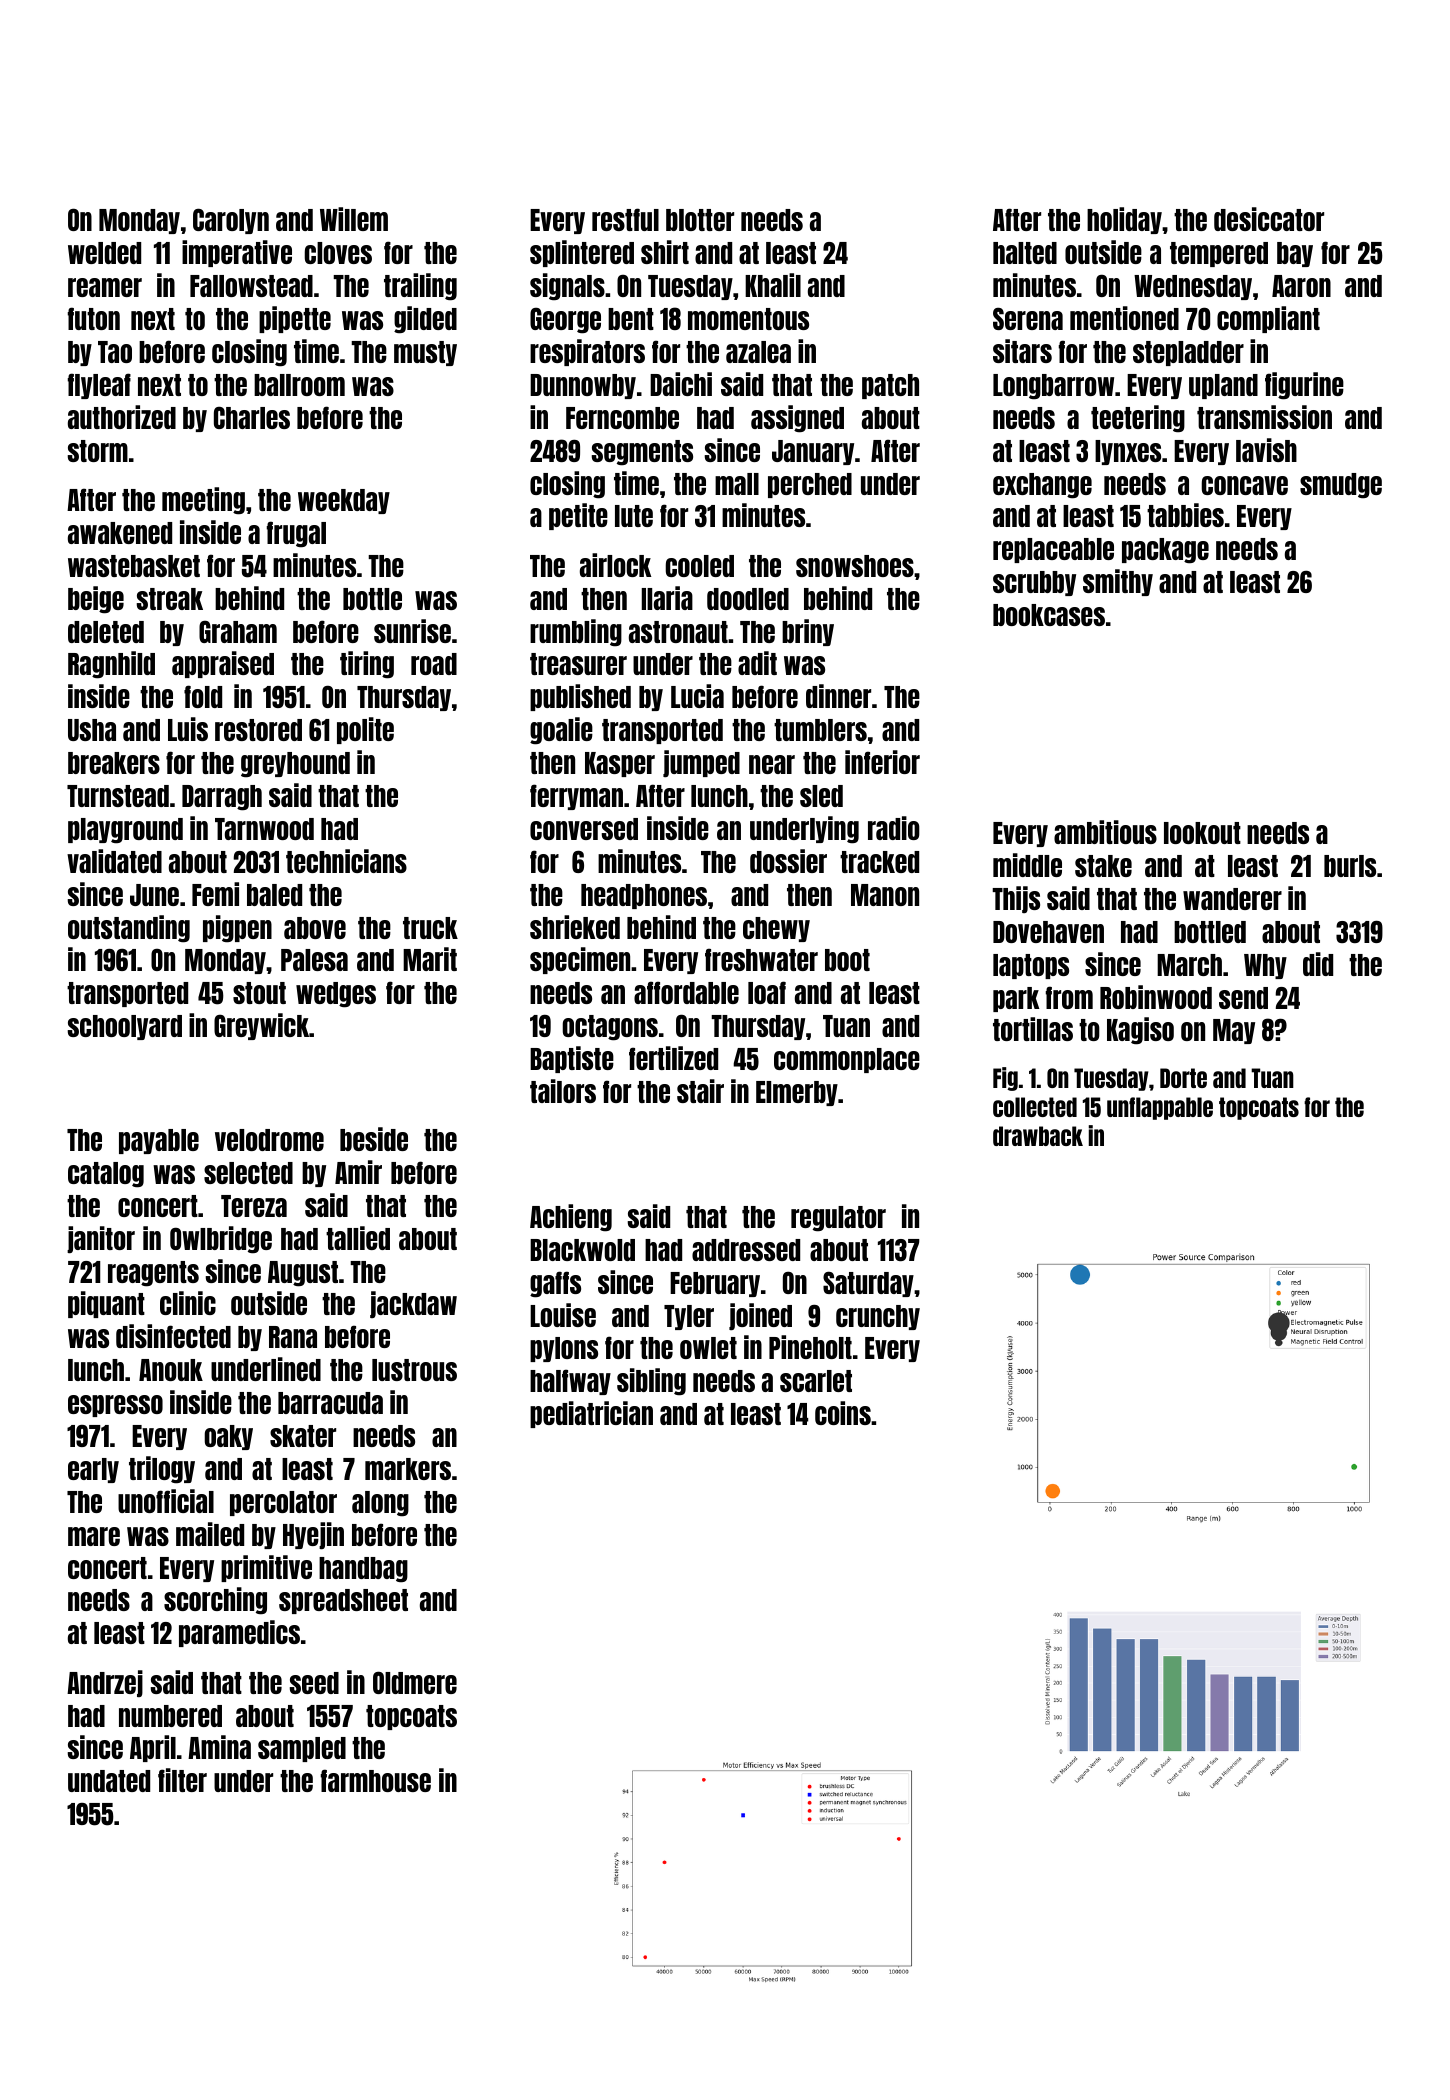 The height and width of the screenshot is (2100, 1450). Describe the element at coordinates (697, 696) in the screenshot. I see `Lucia` at that location.
